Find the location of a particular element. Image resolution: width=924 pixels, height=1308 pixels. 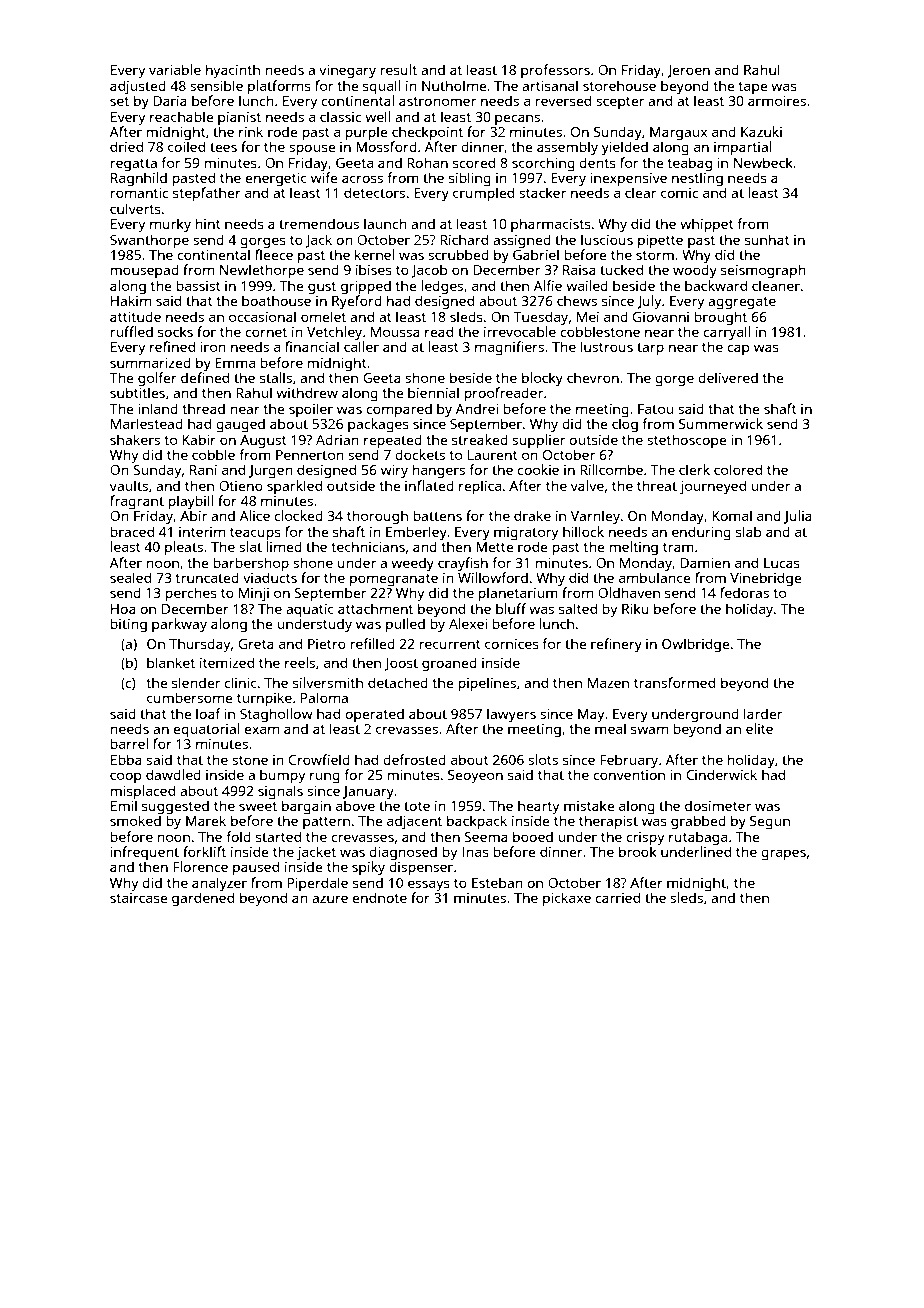

stepfather is located at coordinates (207, 194).
